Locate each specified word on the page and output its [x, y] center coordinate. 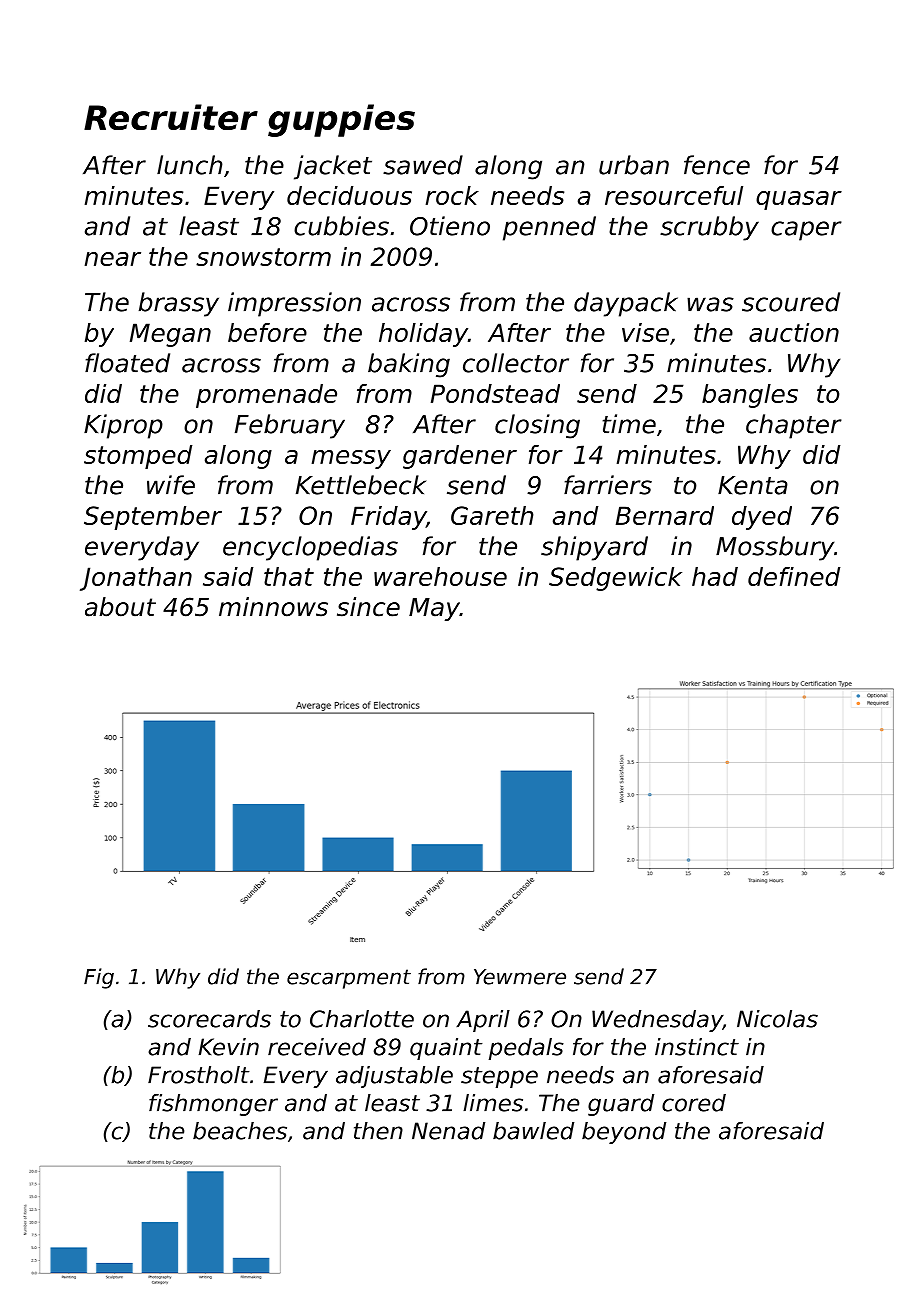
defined [794, 576]
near [113, 259]
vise [645, 332]
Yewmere [520, 977]
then [378, 1131]
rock [452, 195]
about [120, 607]
